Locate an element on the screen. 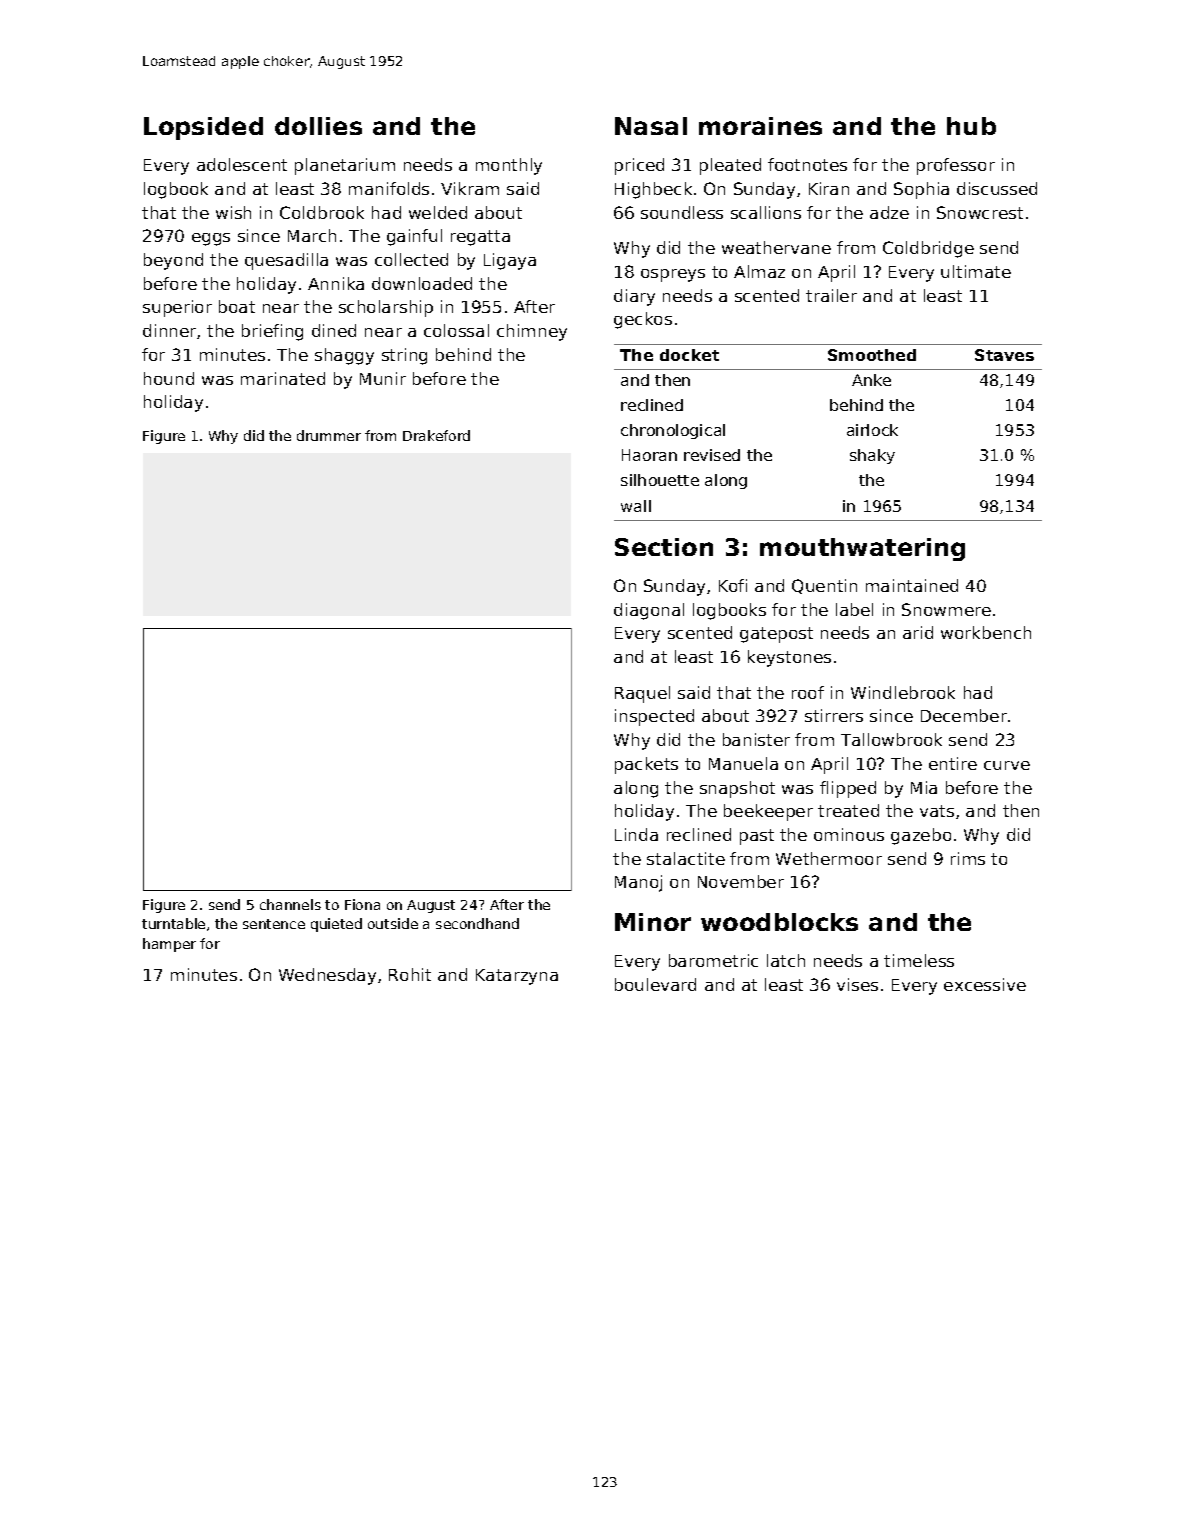 The image size is (1185, 1534). Katarzyna is located at coordinates (517, 977).
